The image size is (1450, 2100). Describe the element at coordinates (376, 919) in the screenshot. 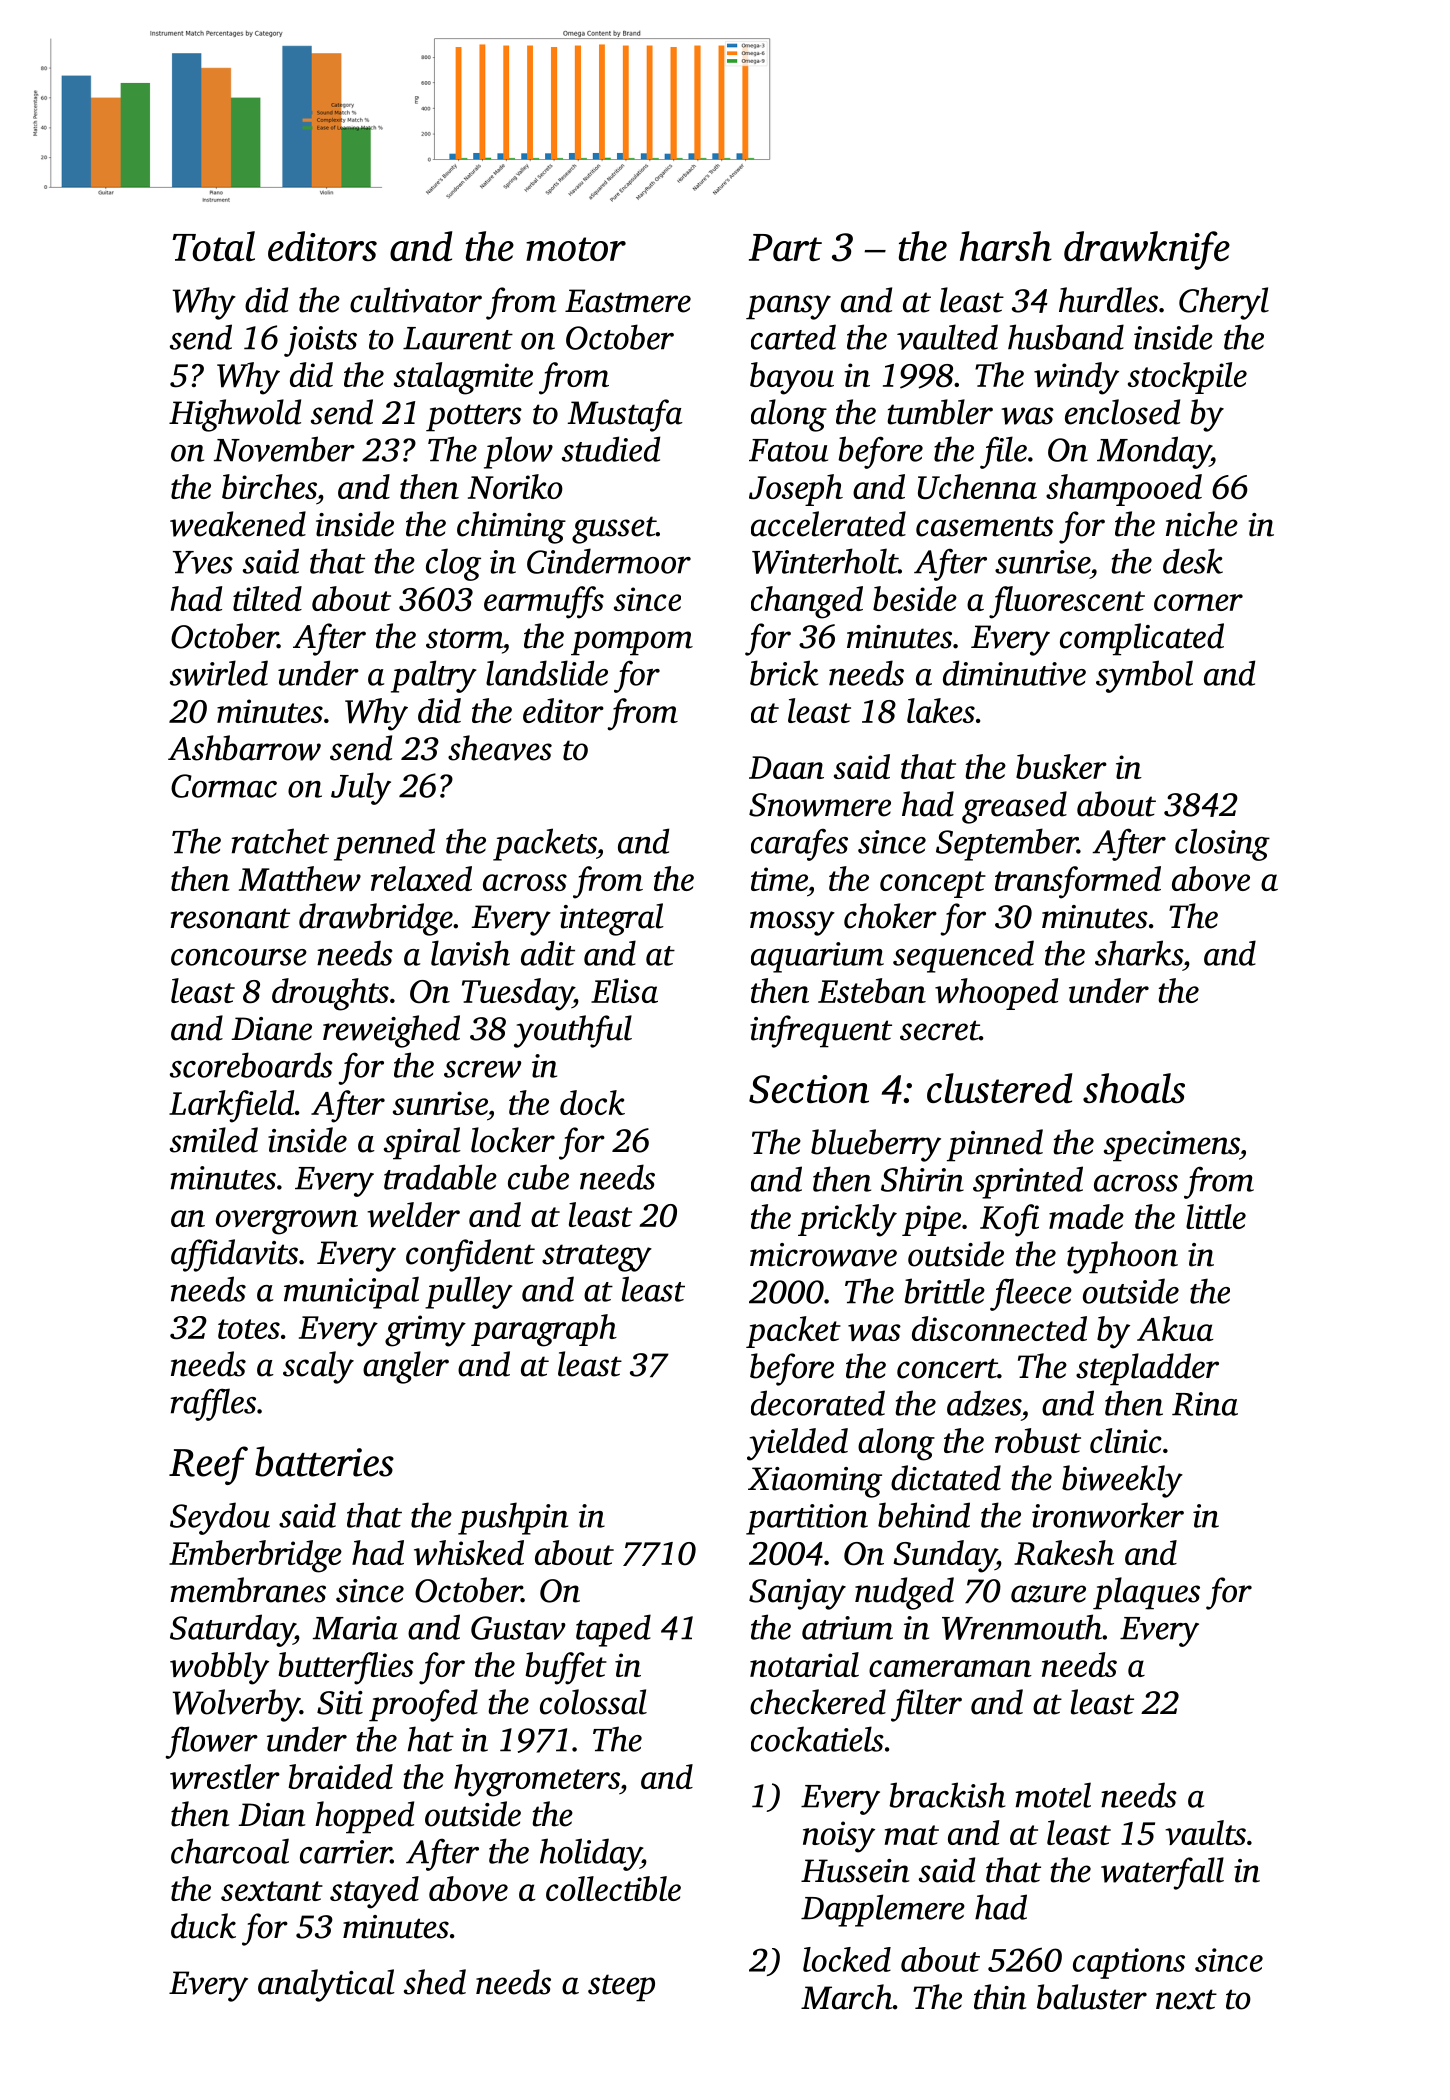

I see `drawbridge` at that location.
